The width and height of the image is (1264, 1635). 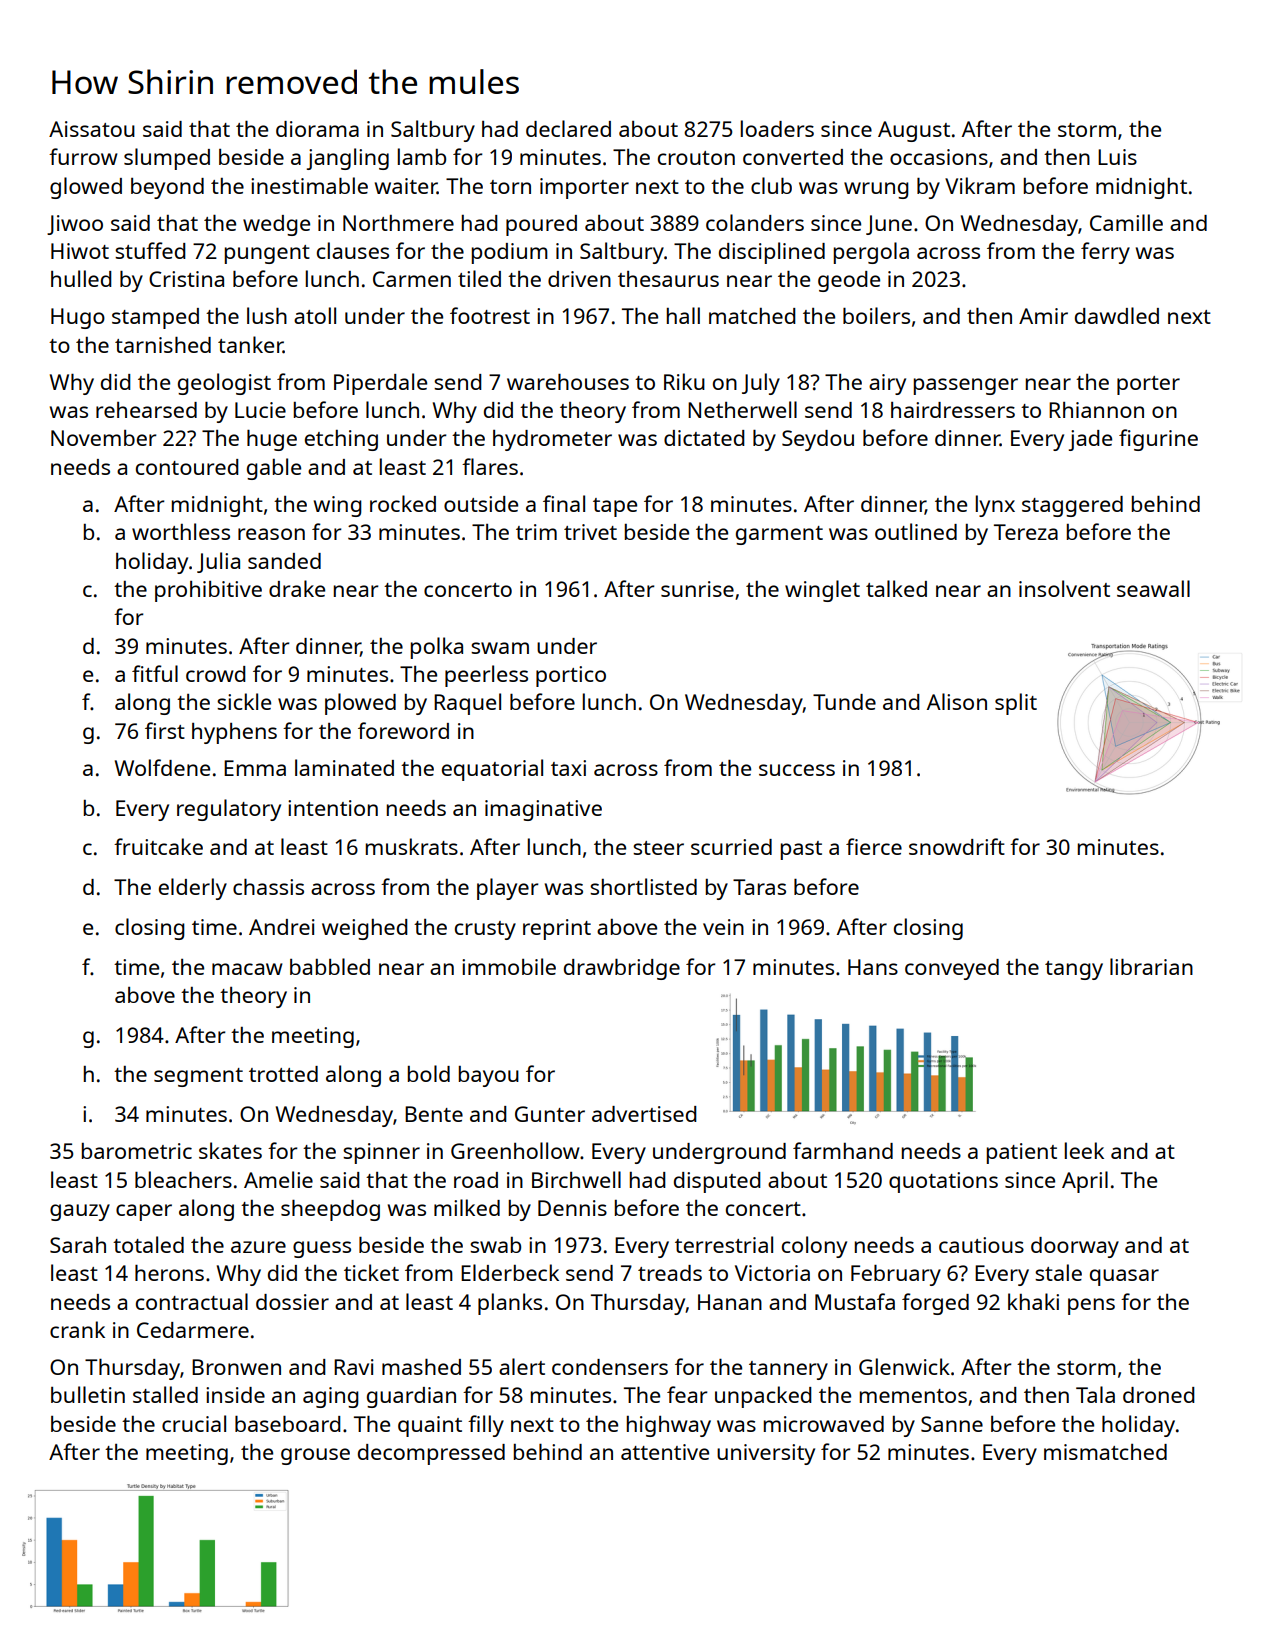 I want to click on Andrei, so click(x=282, y=927).
